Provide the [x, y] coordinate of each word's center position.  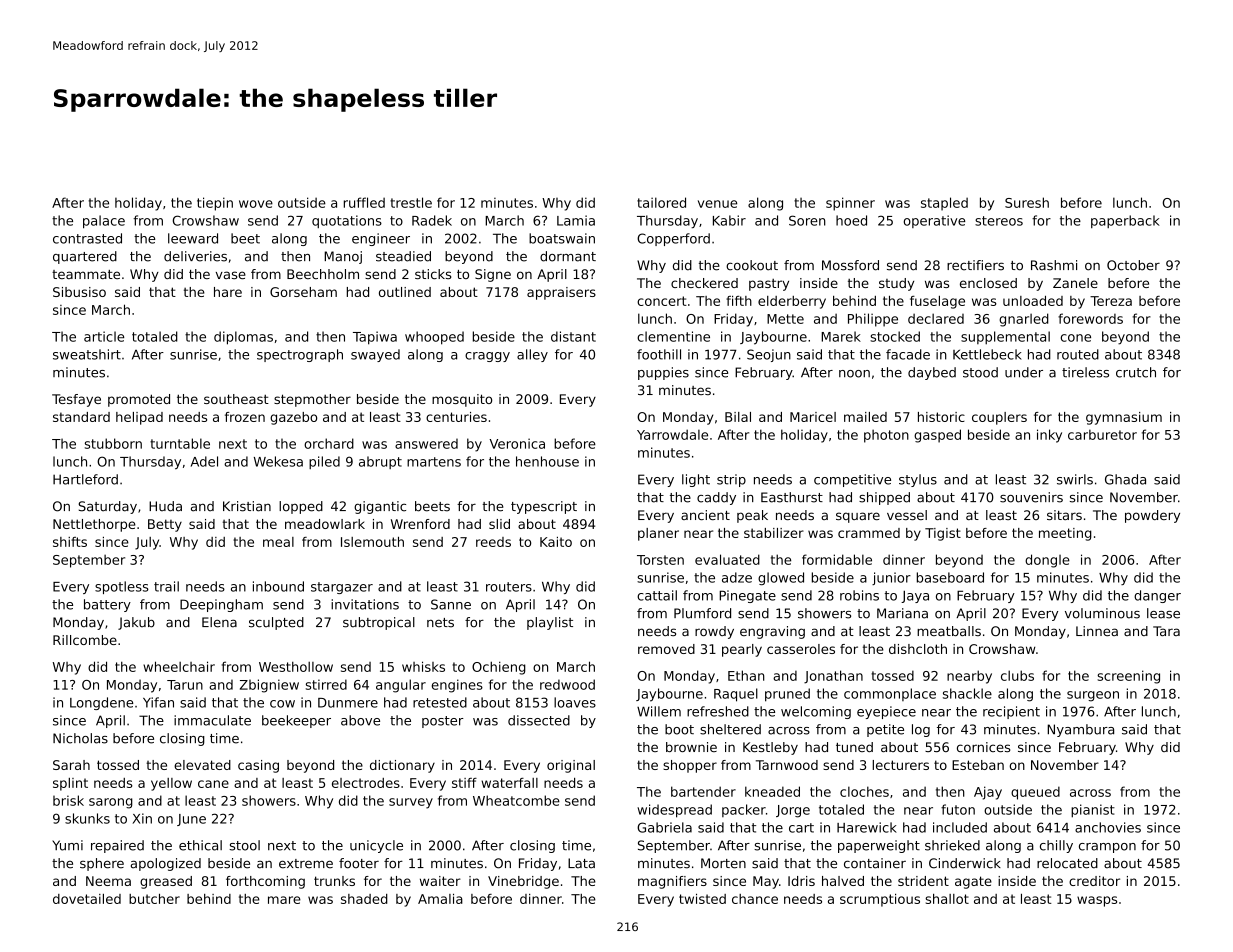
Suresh [1027, 202]
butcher [154, 899]
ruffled [364, 202]
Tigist [943, 534]
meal [278, 542]
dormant [568, 256]
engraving [772, 632]
